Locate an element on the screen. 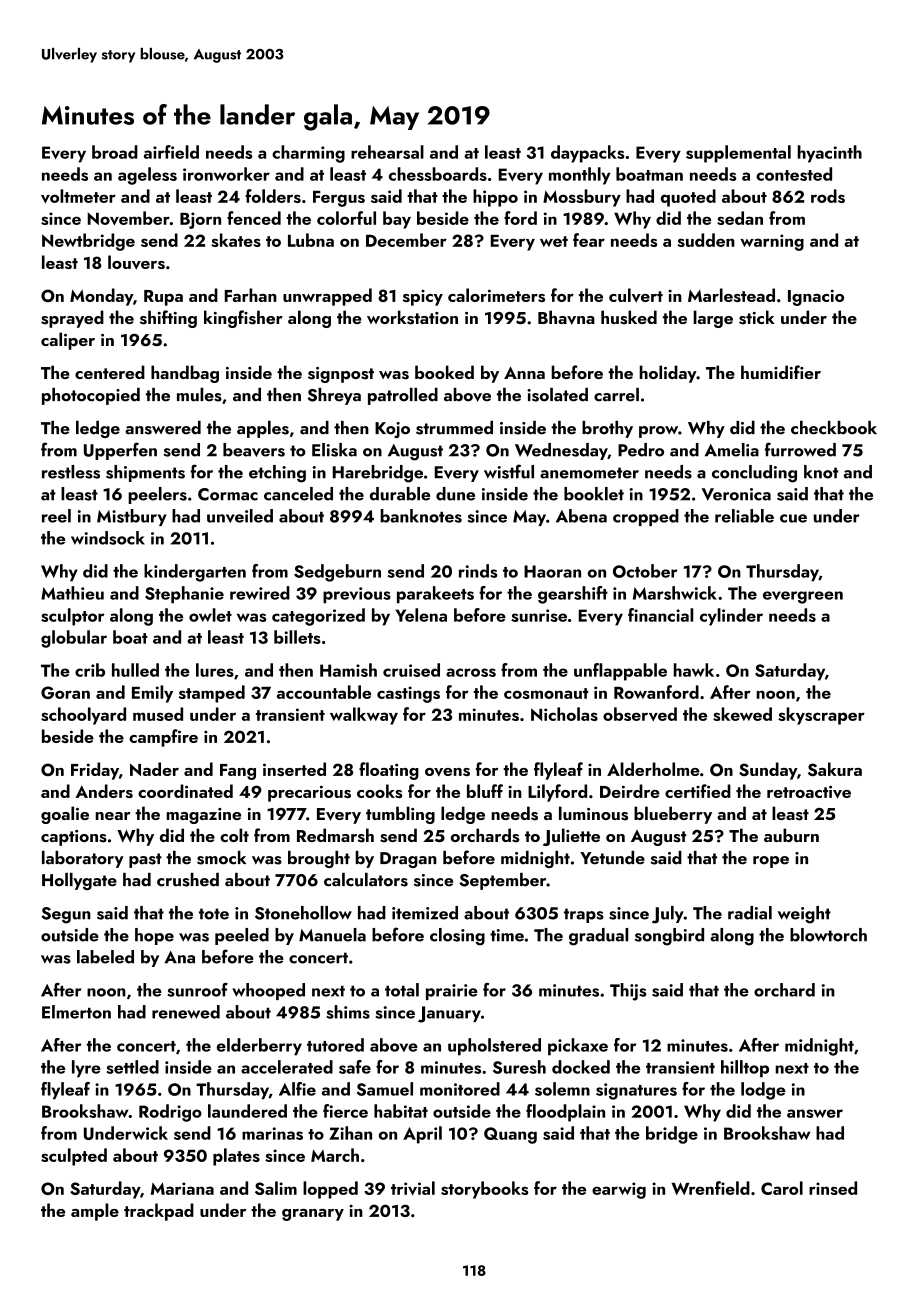 The width and height of the screenshot is (924, 1308). Bhavna is located at coordinates (566, 317).
